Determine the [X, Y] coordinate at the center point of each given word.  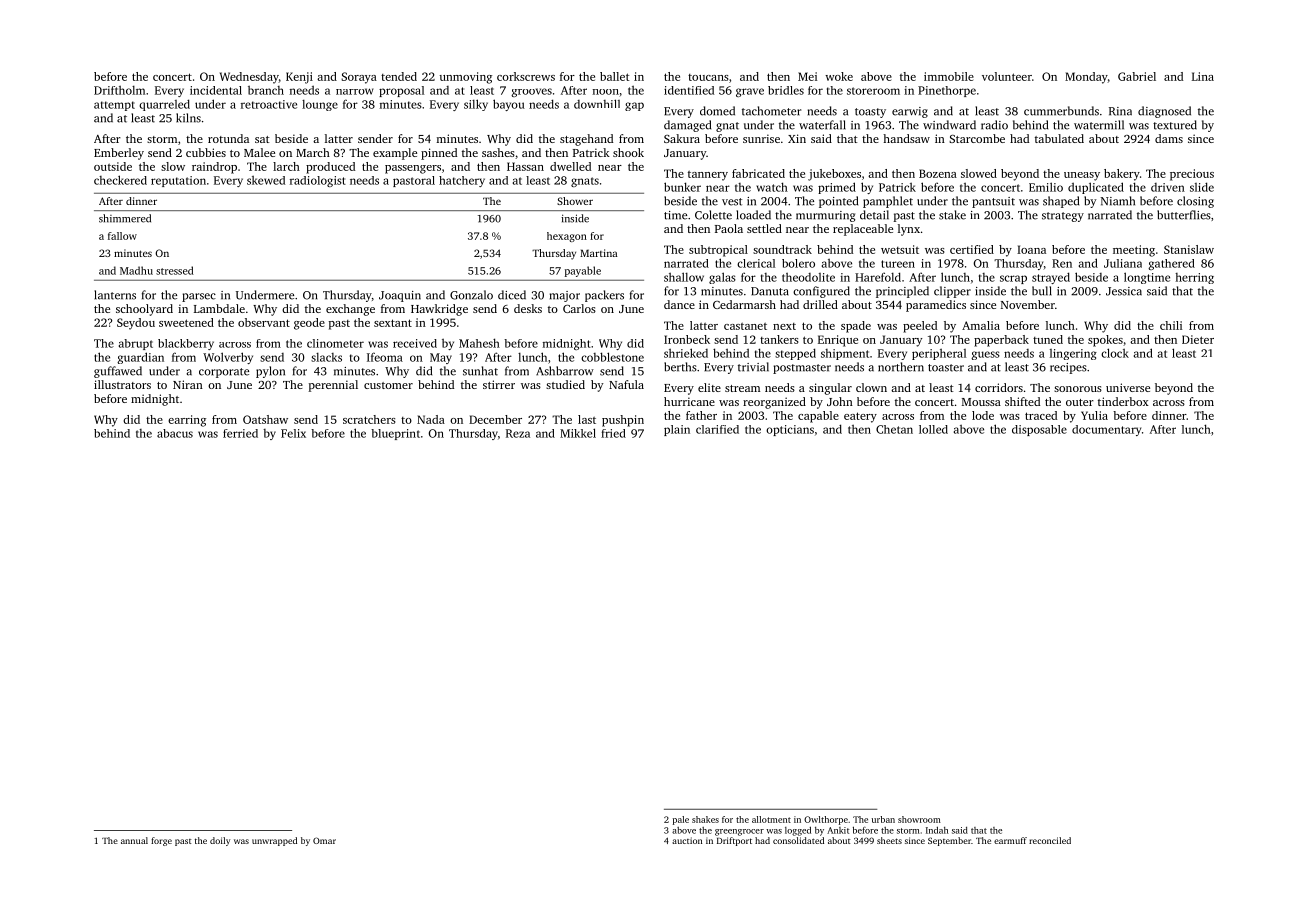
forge [161, 841]
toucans [708, 77]
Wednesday [249, 78]
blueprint [395, 434]
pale [681, 820]
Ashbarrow [565, 371]
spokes [1105, 341]
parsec [199, 297]
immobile [949, 76]
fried [613, 433]
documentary [1106, 430]
